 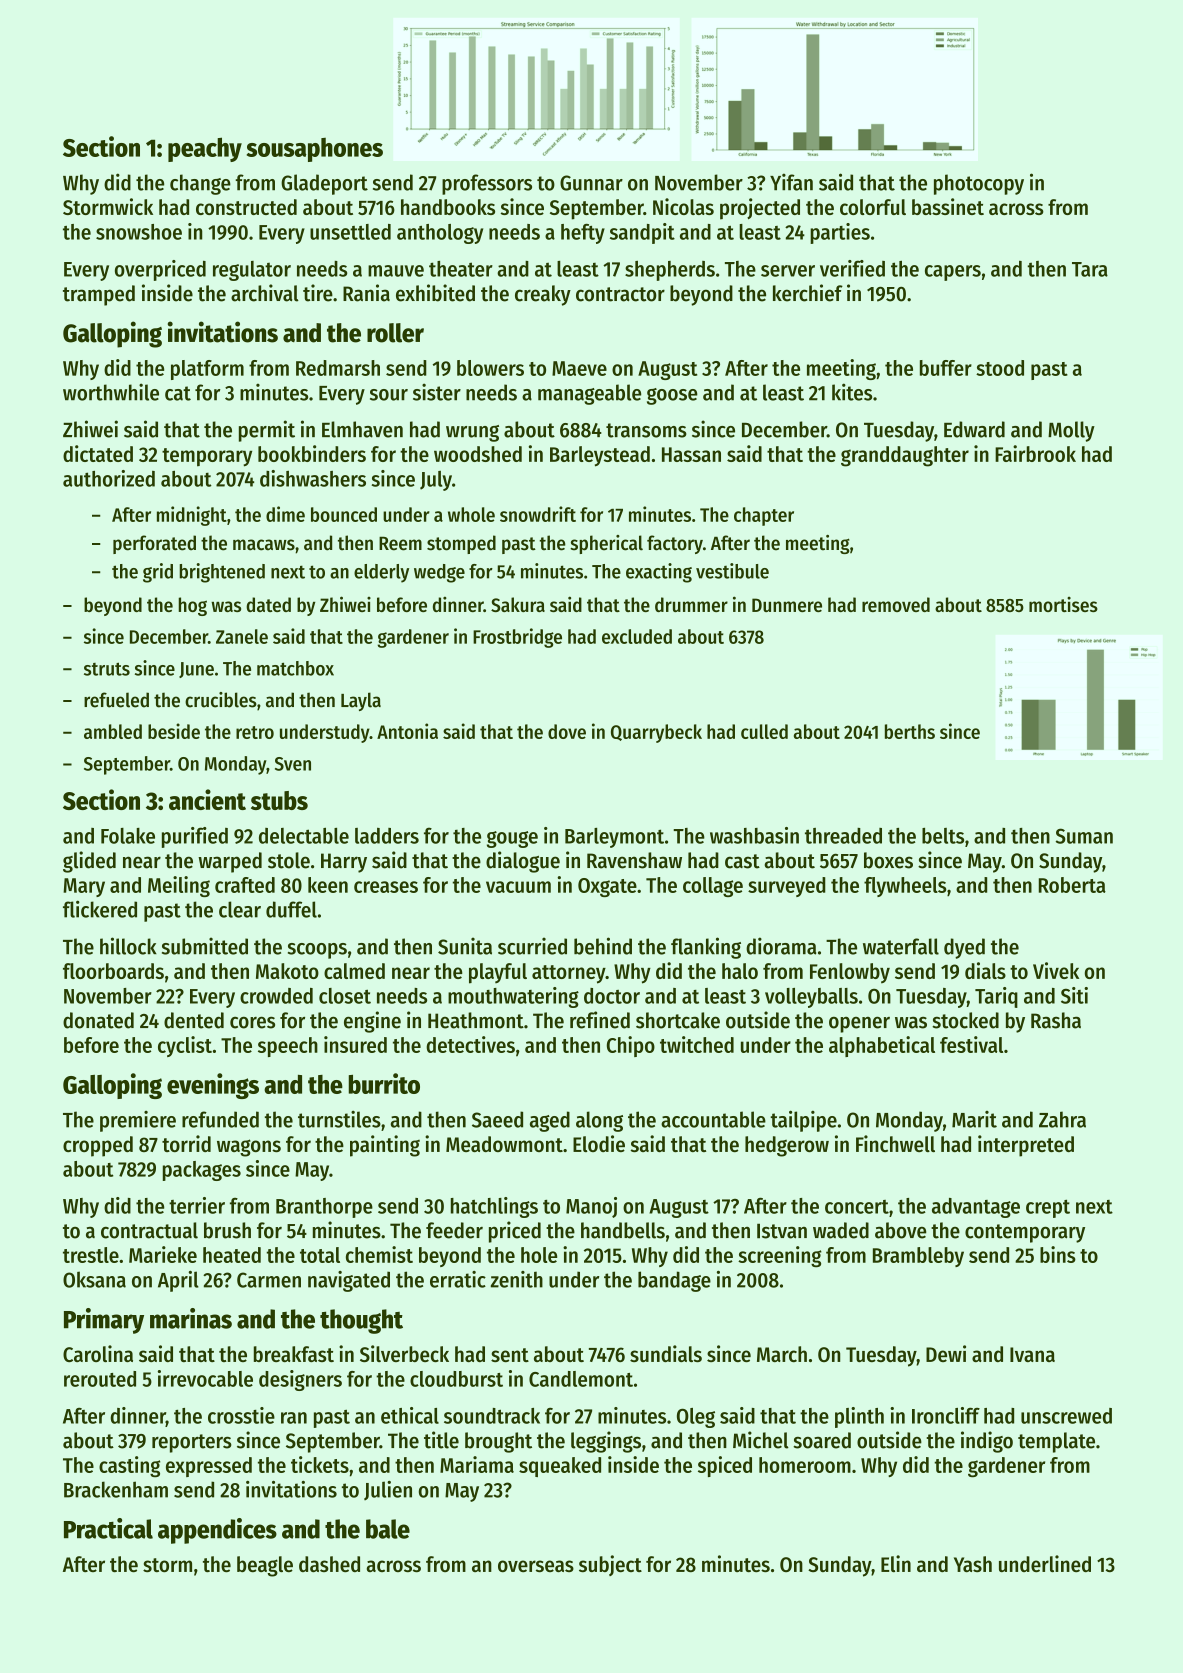 I want to click on permit, so click(x=267, y=431).
